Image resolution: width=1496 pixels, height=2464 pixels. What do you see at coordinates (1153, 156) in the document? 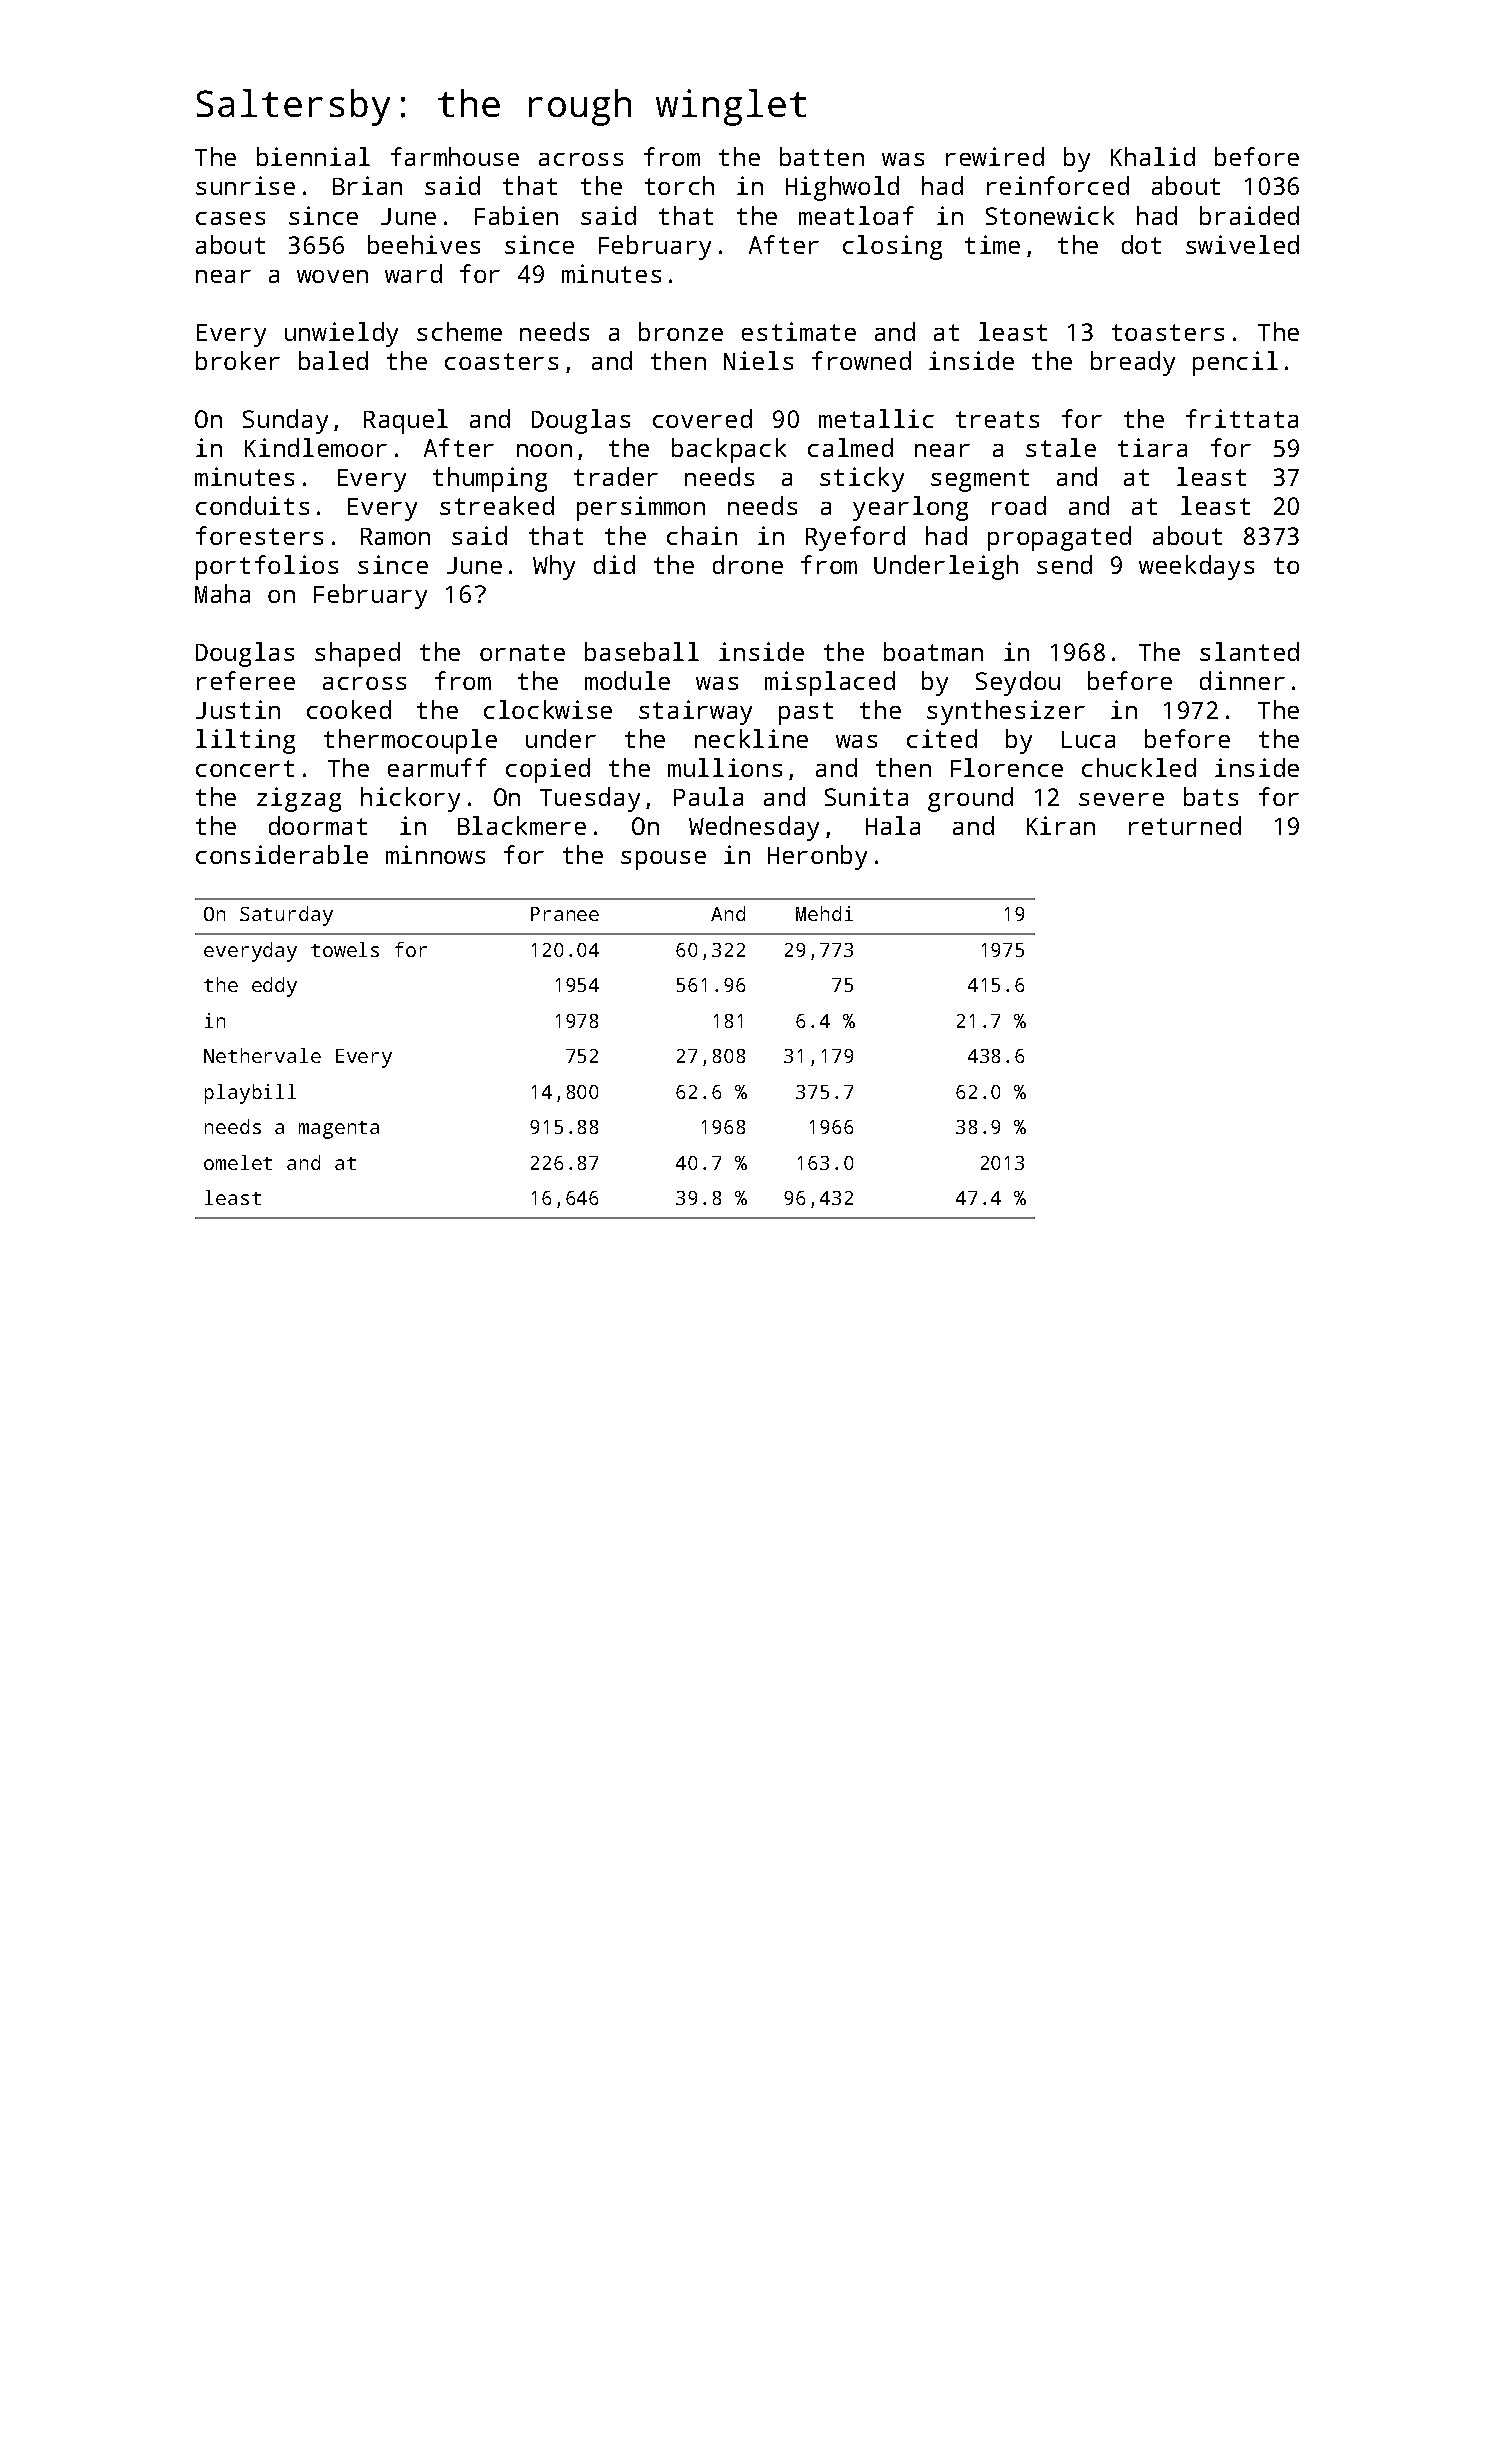
I see `Khalid` at bounding box center [1153, 156].
